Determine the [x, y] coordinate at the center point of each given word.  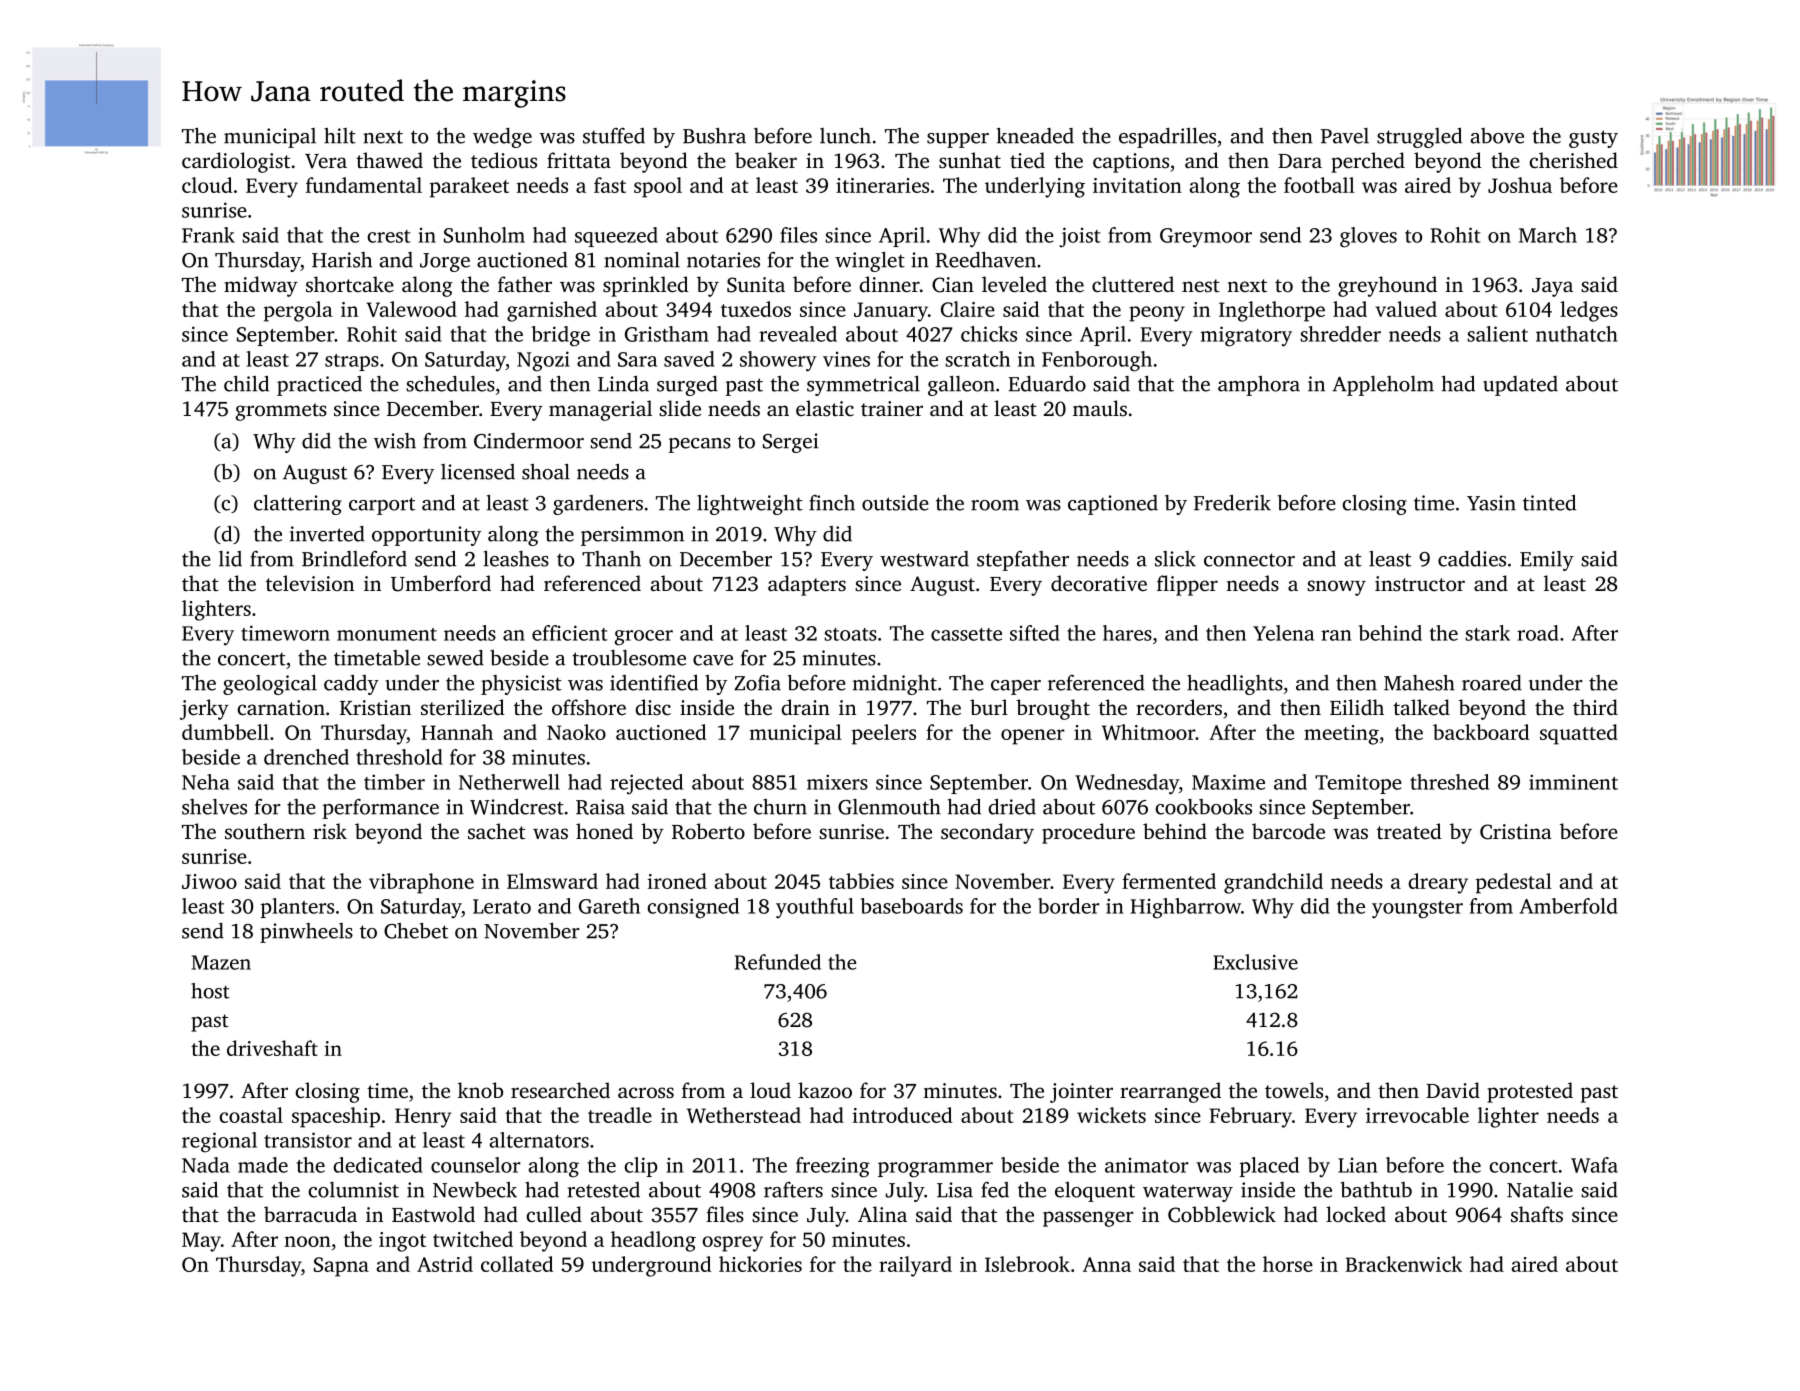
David [1453, 1090]
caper [1016, 687]
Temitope [1358, 784]
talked [1421, 707]
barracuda [310, 1214]
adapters [807, 585]
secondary [987, 833]
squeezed [616, 237]
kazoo [825, 1090]
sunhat [970, 160]
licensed [478, 472]
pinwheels [306, 933]
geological [270, 685]
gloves [1368, 237]
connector [1249, 560]
